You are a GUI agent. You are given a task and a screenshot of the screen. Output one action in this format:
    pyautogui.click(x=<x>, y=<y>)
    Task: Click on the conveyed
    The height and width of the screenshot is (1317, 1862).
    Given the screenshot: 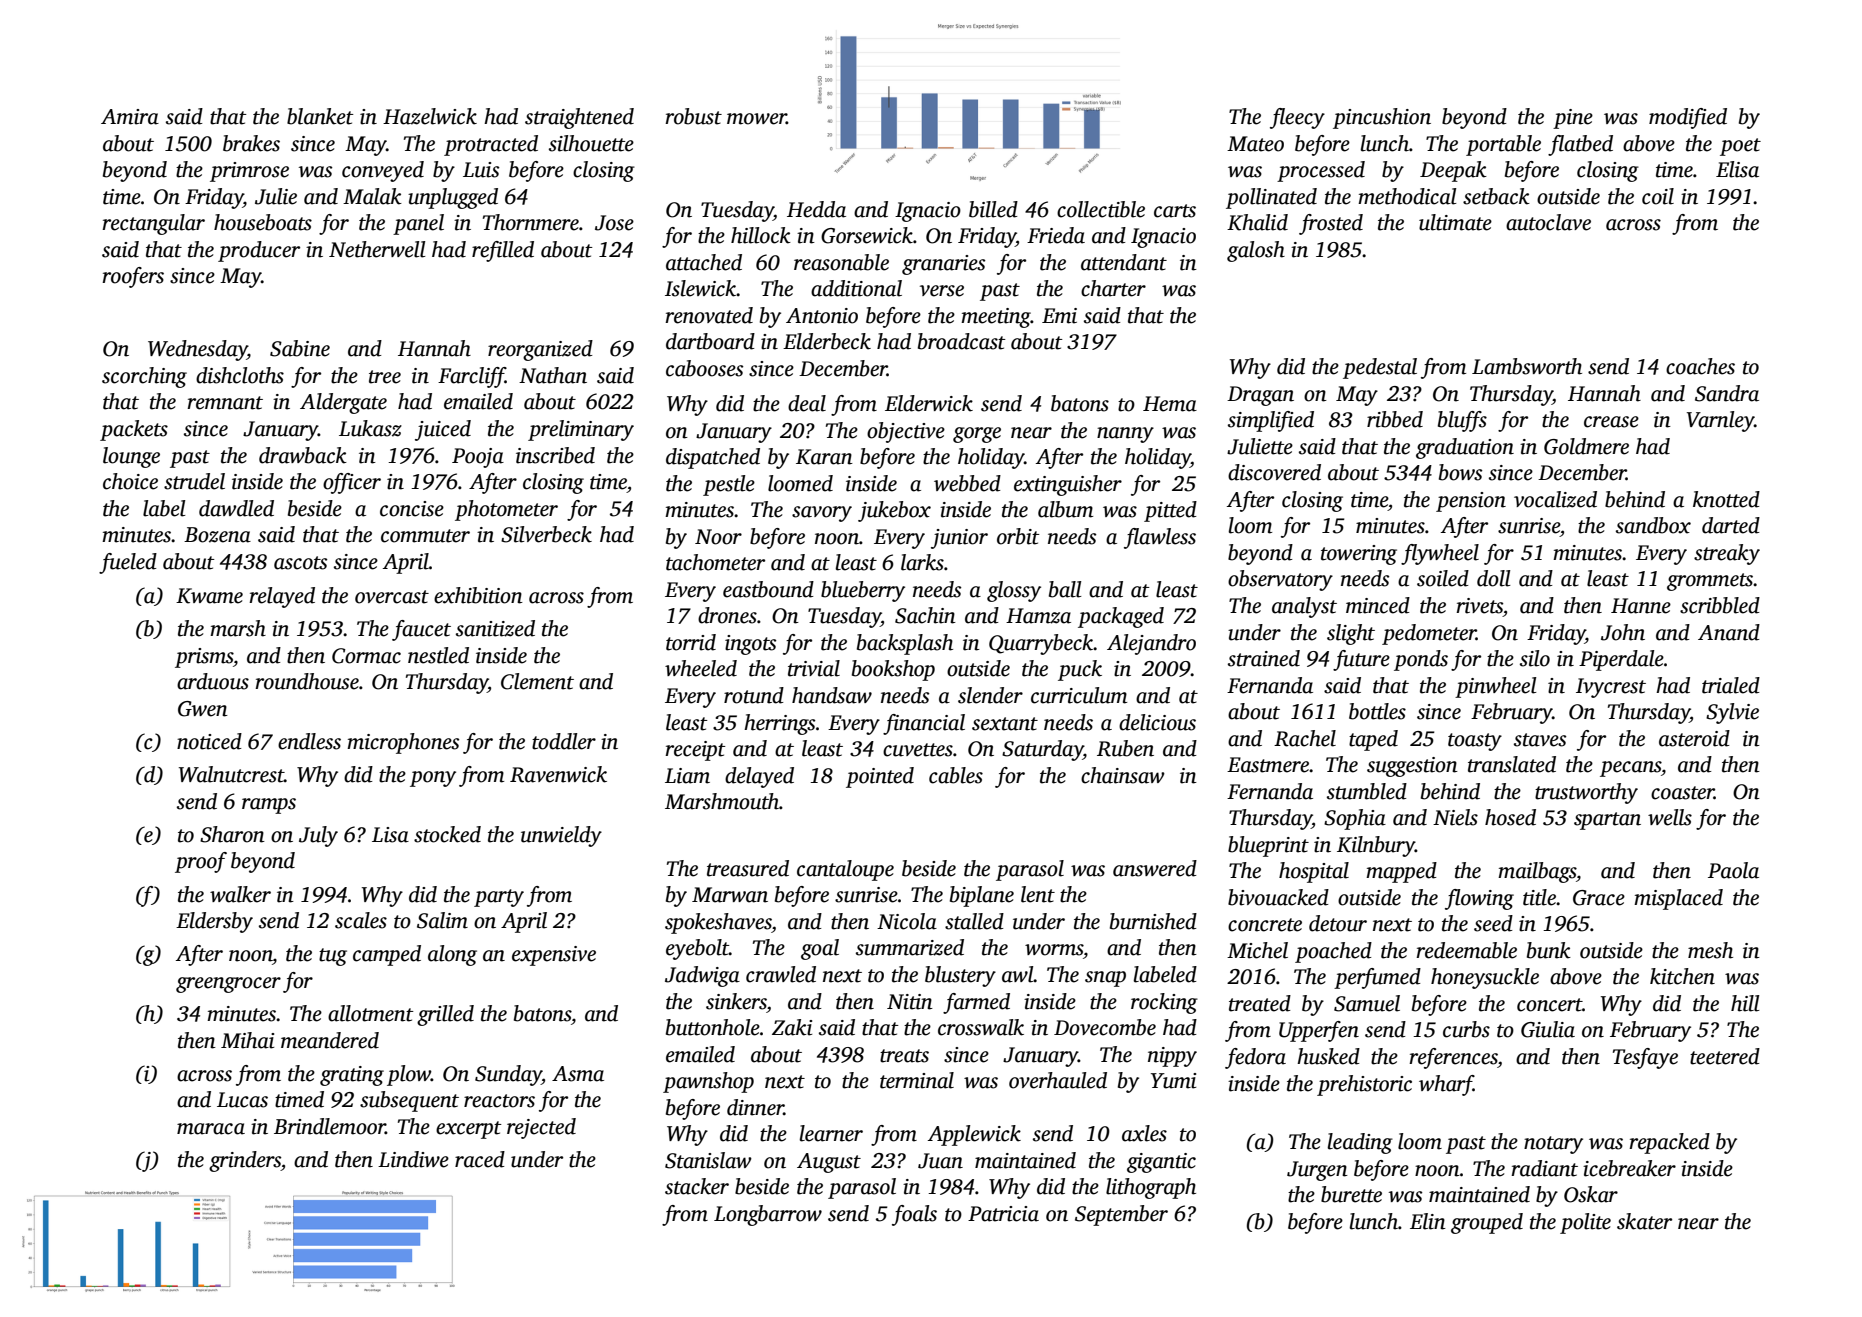 What is the action you would take?
    pyautogui.click(x=383, y=171)
